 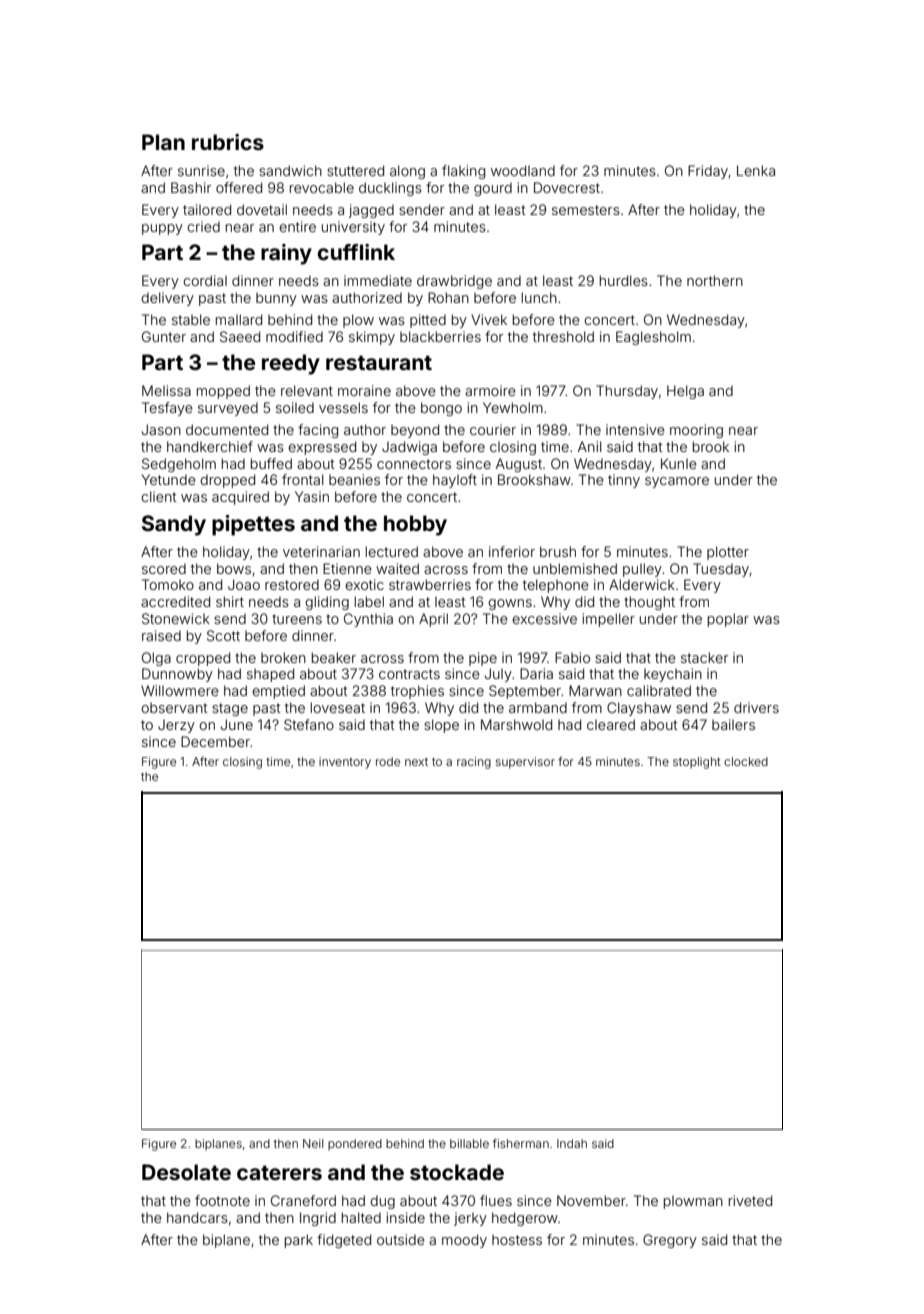 I want to click on strawberries, so click(x=430, y=584).
